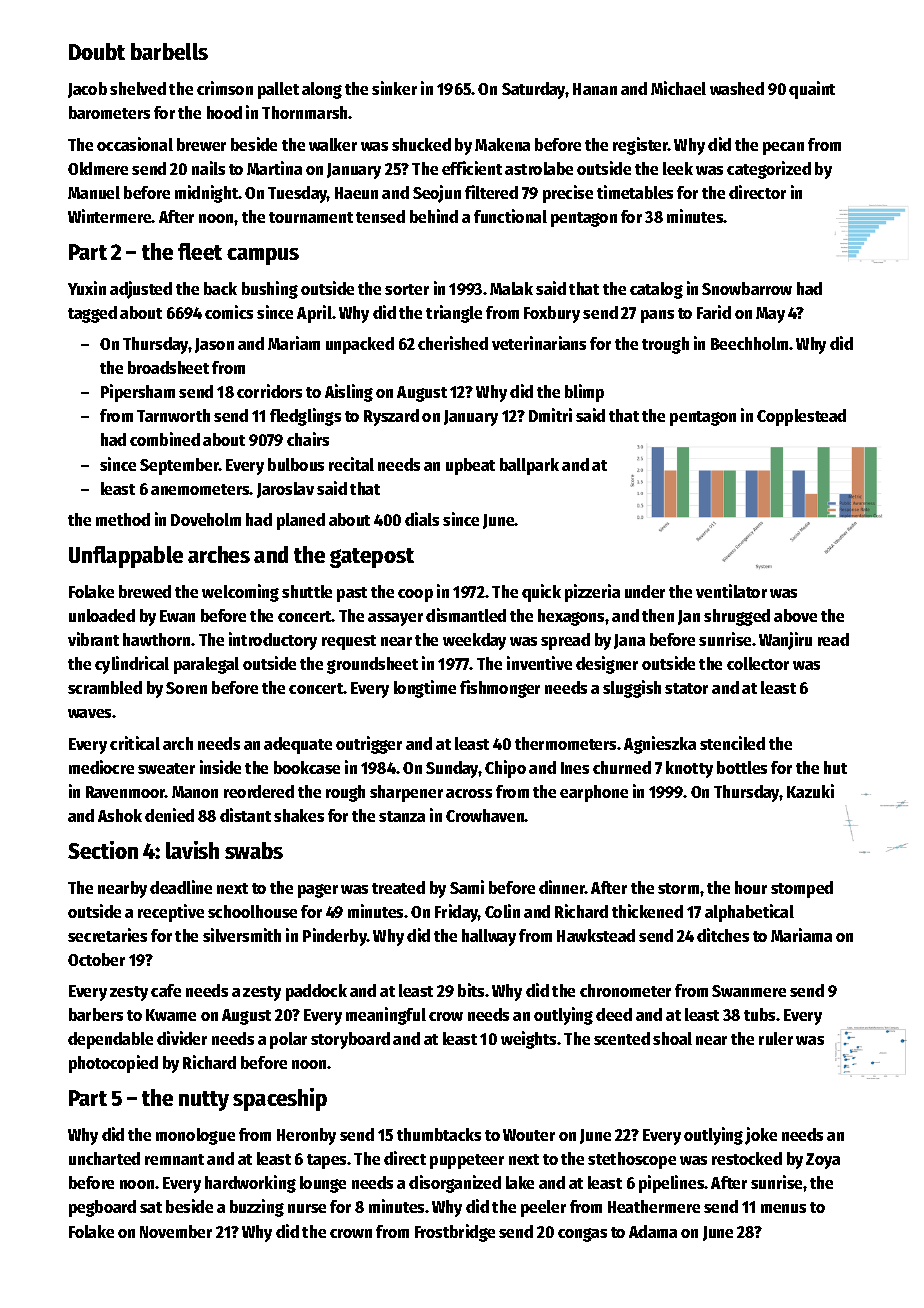 This image has height=1308, width=924. What do you see at coordinates (102, 1208) in the image?
I see `pegboard` at bounding box center [102, 1208].
